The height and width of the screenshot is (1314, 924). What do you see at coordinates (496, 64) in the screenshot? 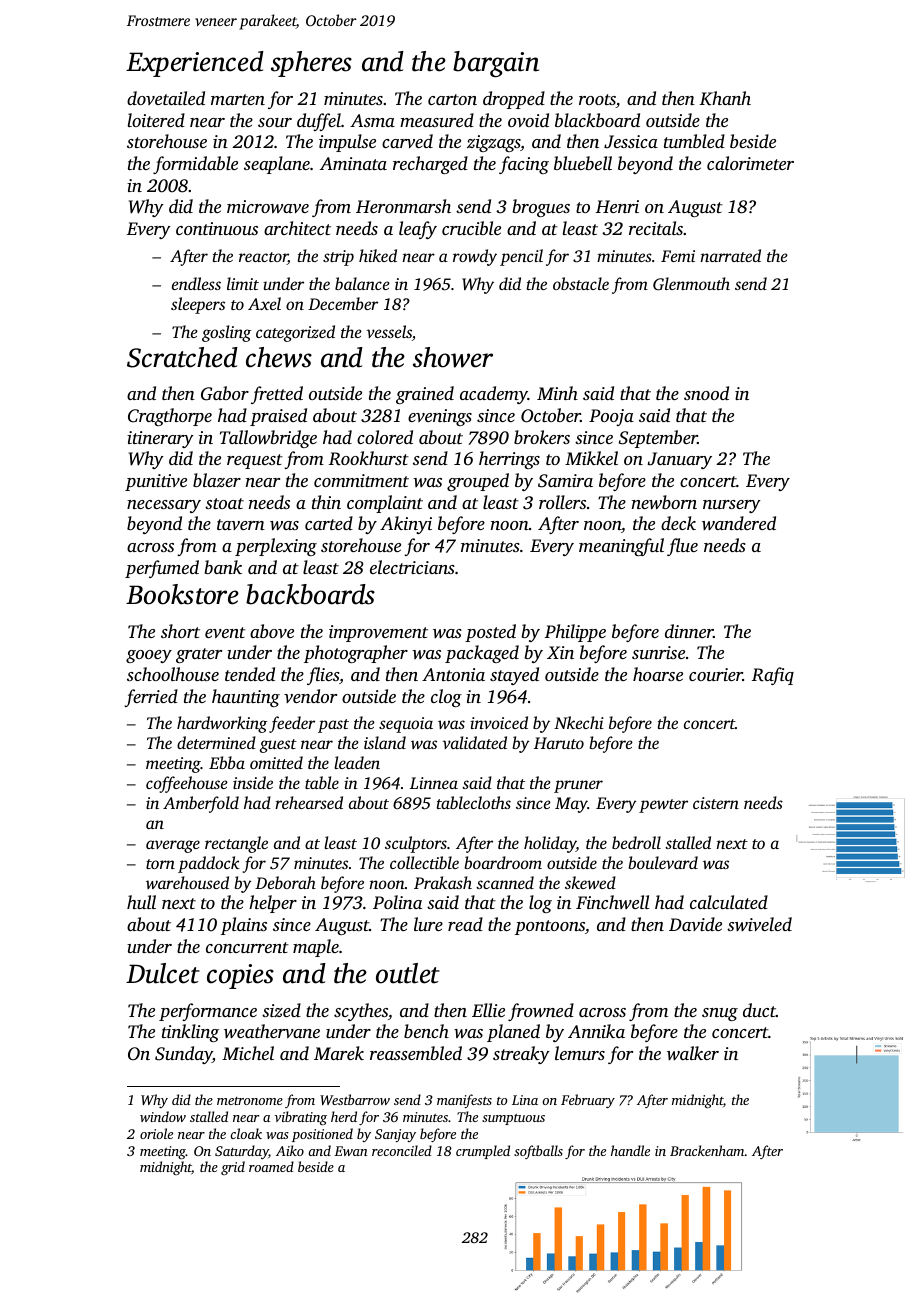
I see `bargain` at bounding box center [496, 64].
